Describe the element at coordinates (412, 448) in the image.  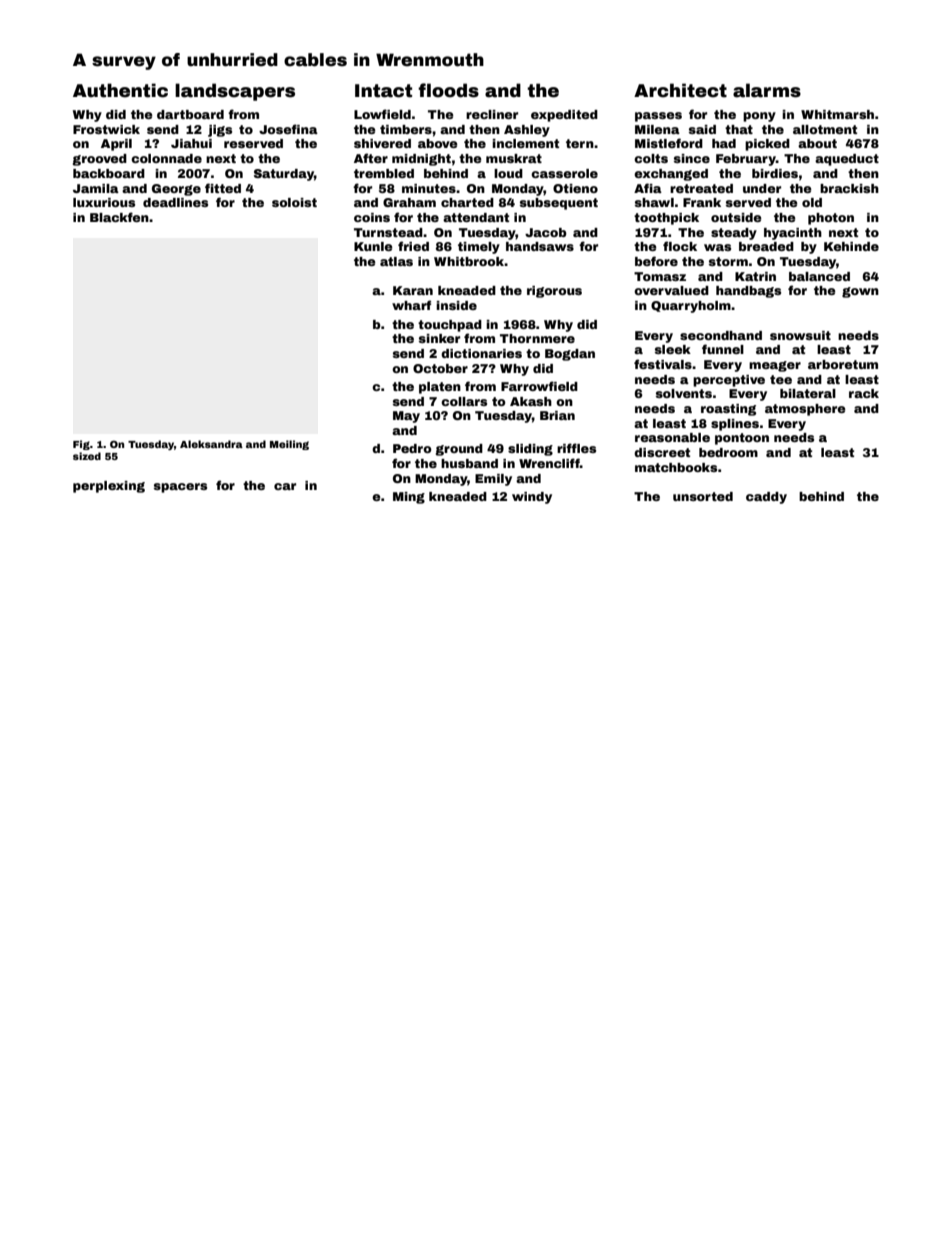
I see `Pedro` at that location.
